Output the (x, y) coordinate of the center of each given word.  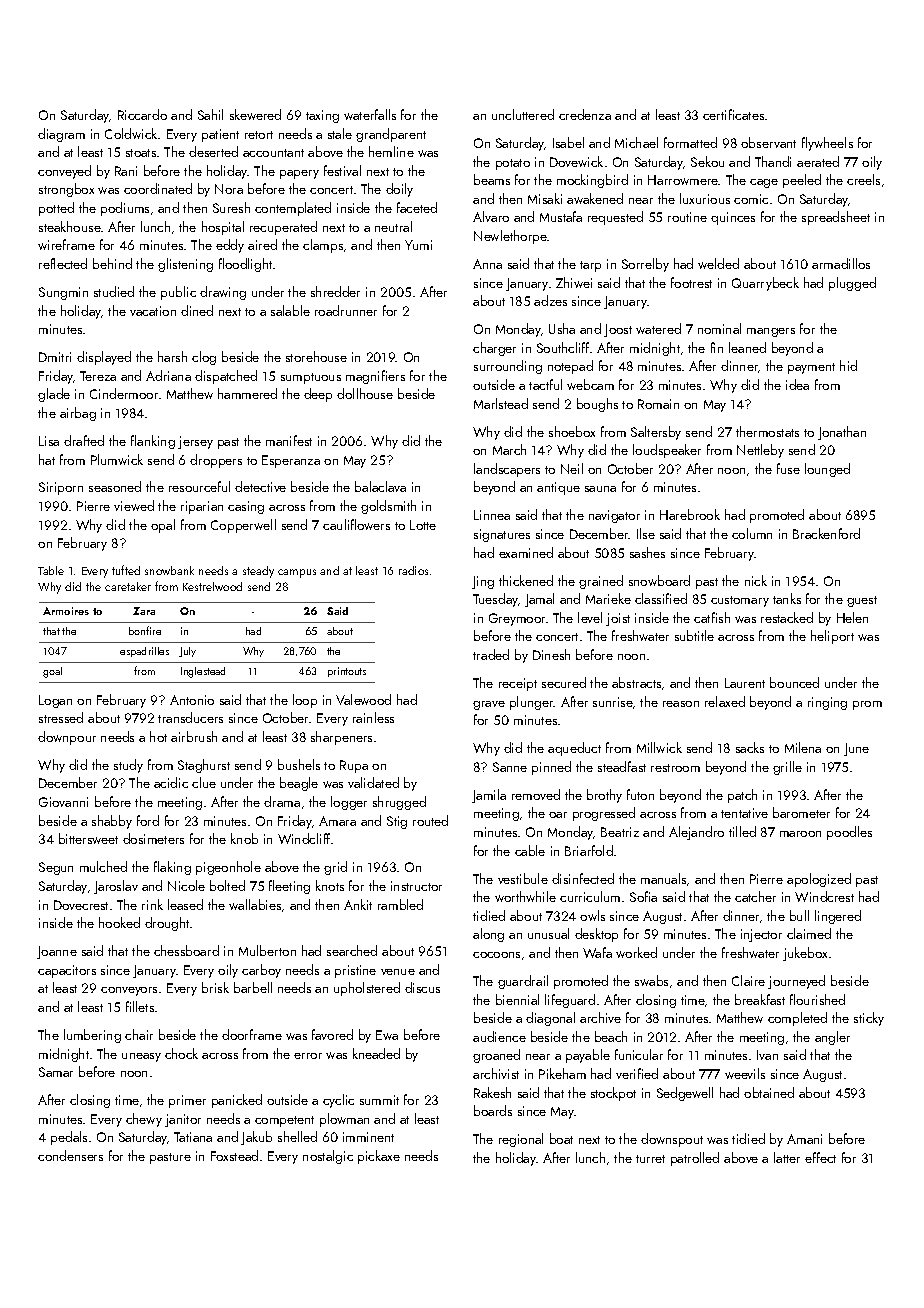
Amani (804, 1139)
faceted (417, 207)
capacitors (67, 971)
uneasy (141, 1057)
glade (54, 395)
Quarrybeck (765, 284)
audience (499, 1036)
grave (489, 705)
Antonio (192, 700)
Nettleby (760, 451)
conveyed (64, 172)
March (509, 449)
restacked (787, 617)
